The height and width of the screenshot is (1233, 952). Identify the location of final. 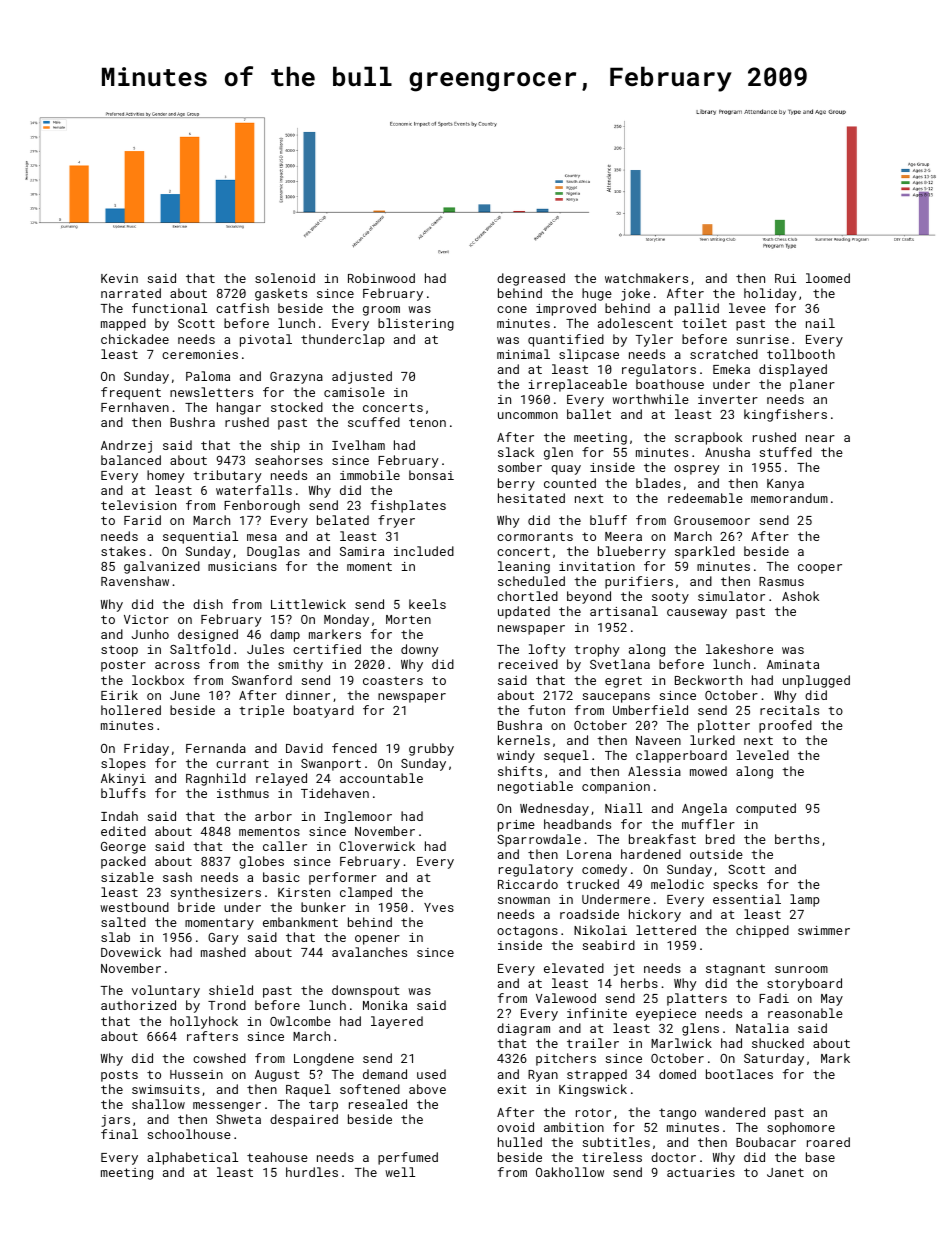
(119, 1134).
